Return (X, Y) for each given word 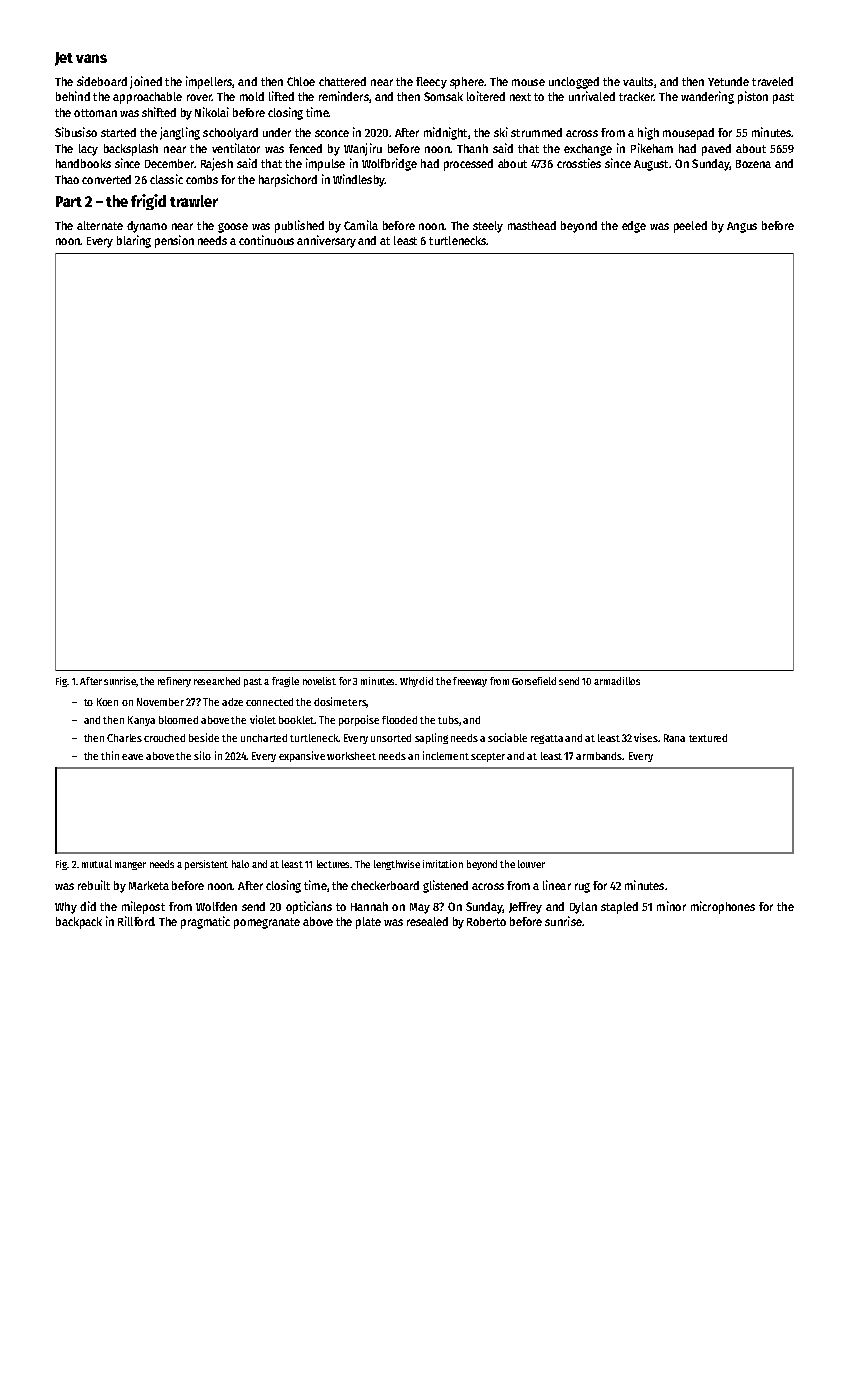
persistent (206, 865)
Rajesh (217, 164)
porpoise (359, 720)
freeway (470, 682)
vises (646, 737)
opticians (309, 907)
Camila (361, 225)
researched (217, 681)
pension (174, 241)
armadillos (617, 681)
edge (634, 227)
